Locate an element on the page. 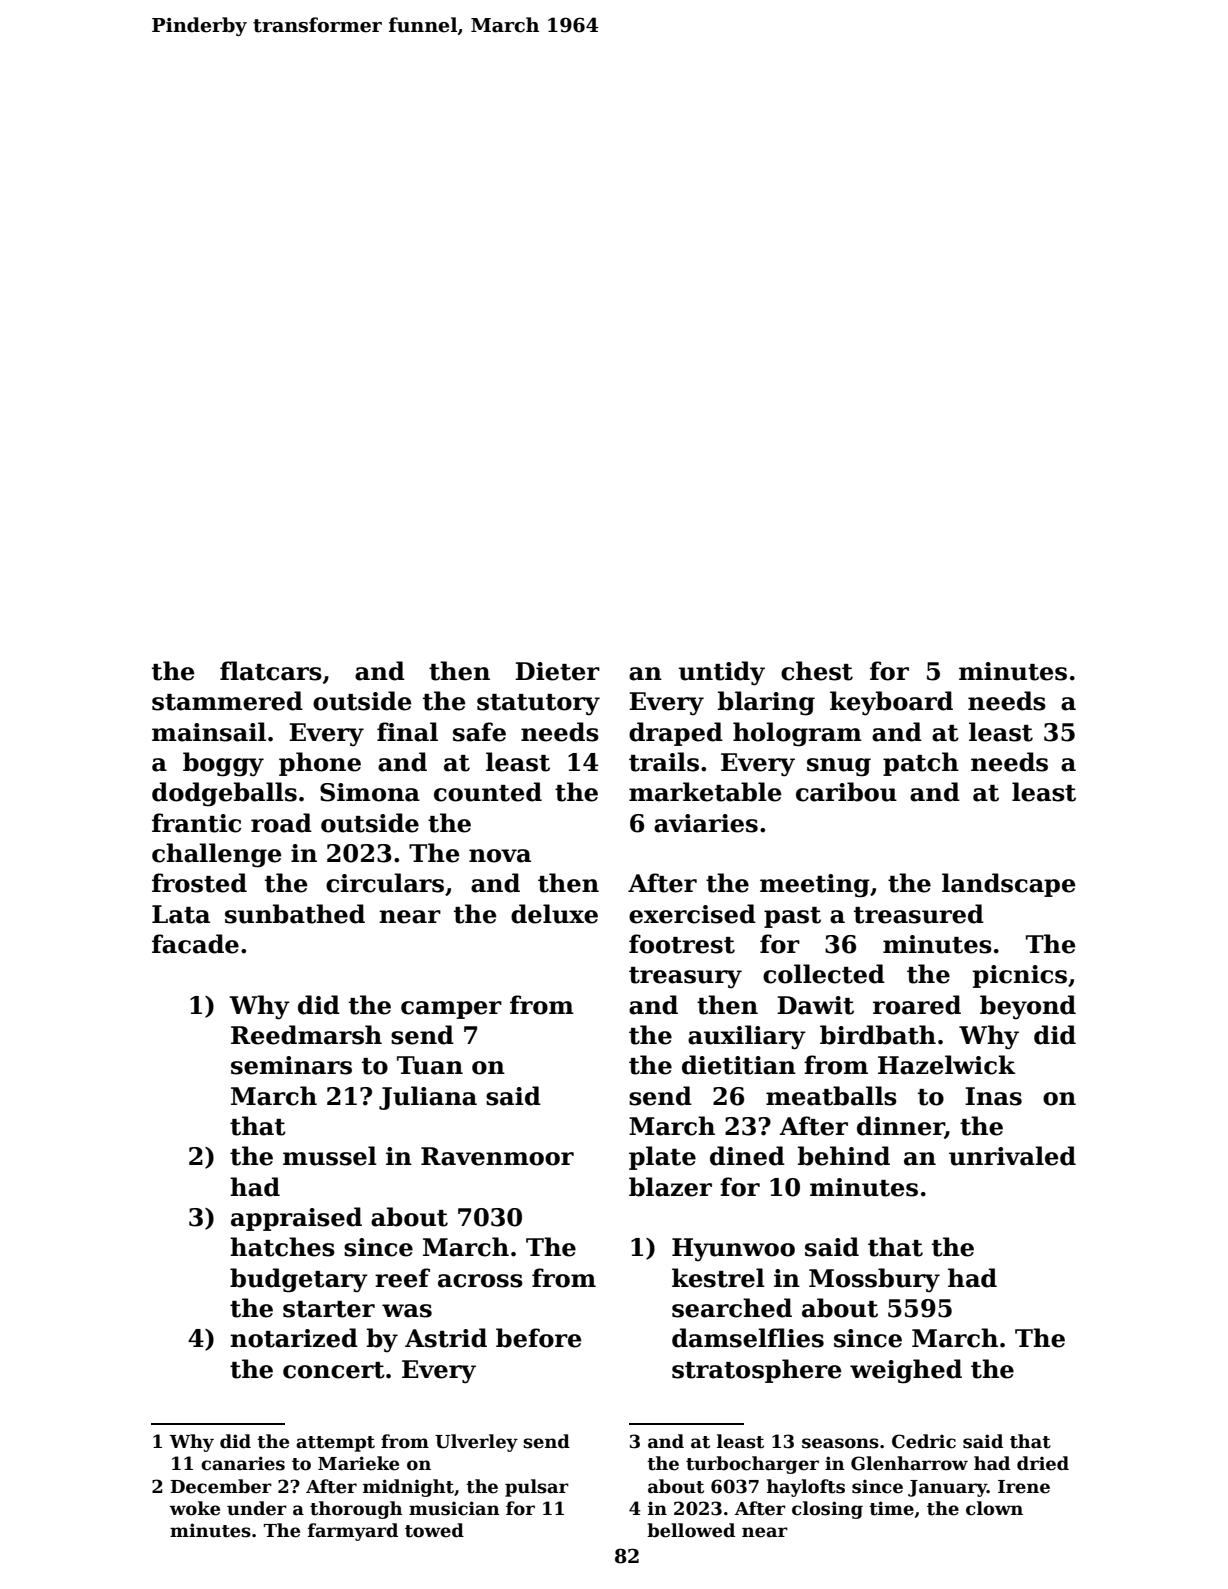 This page has width=1228, height=1589. canaries is located at coordinates (243, 1463).
